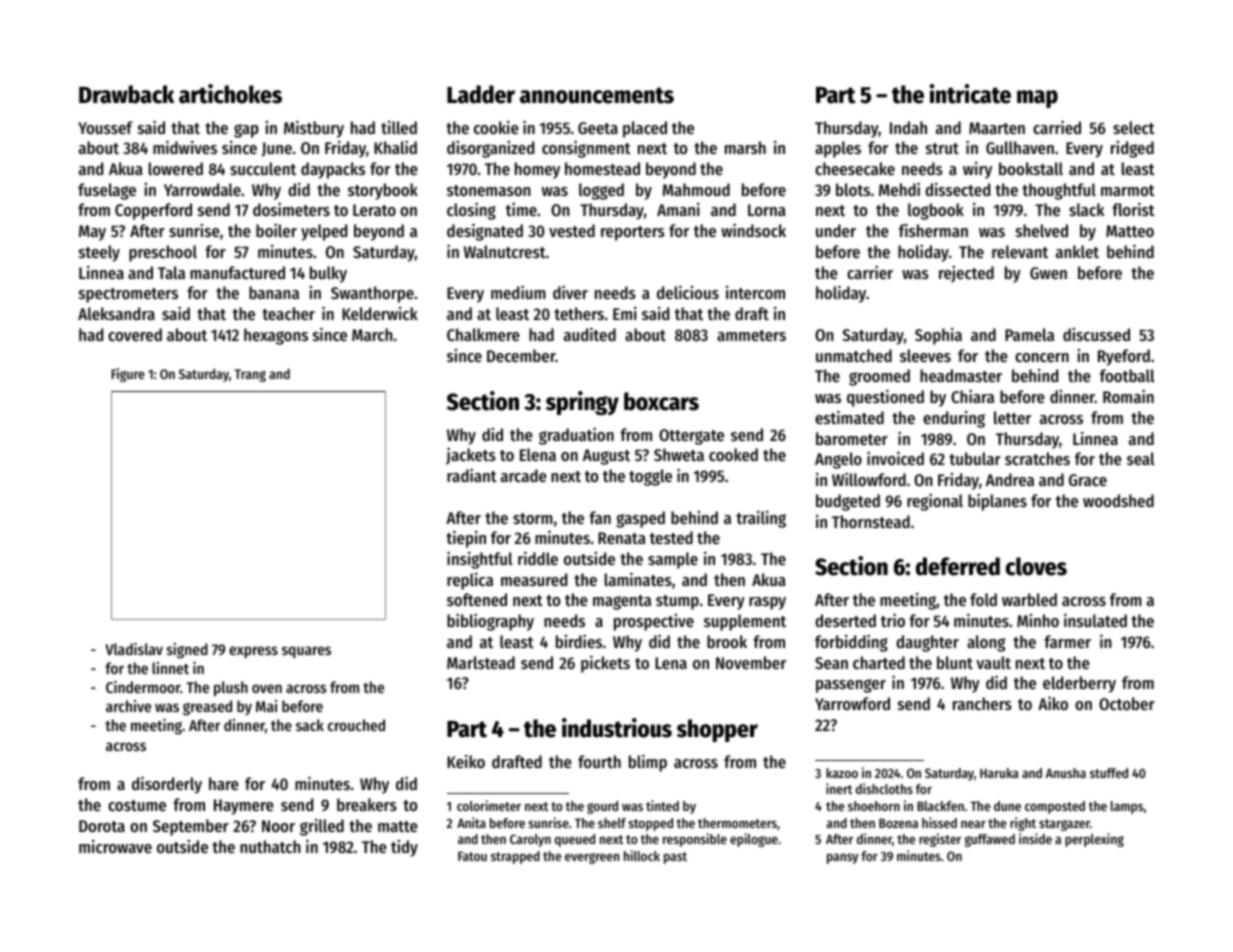 This document has width=1233, height=952. I want to click on intricate, so click(970, 94).
